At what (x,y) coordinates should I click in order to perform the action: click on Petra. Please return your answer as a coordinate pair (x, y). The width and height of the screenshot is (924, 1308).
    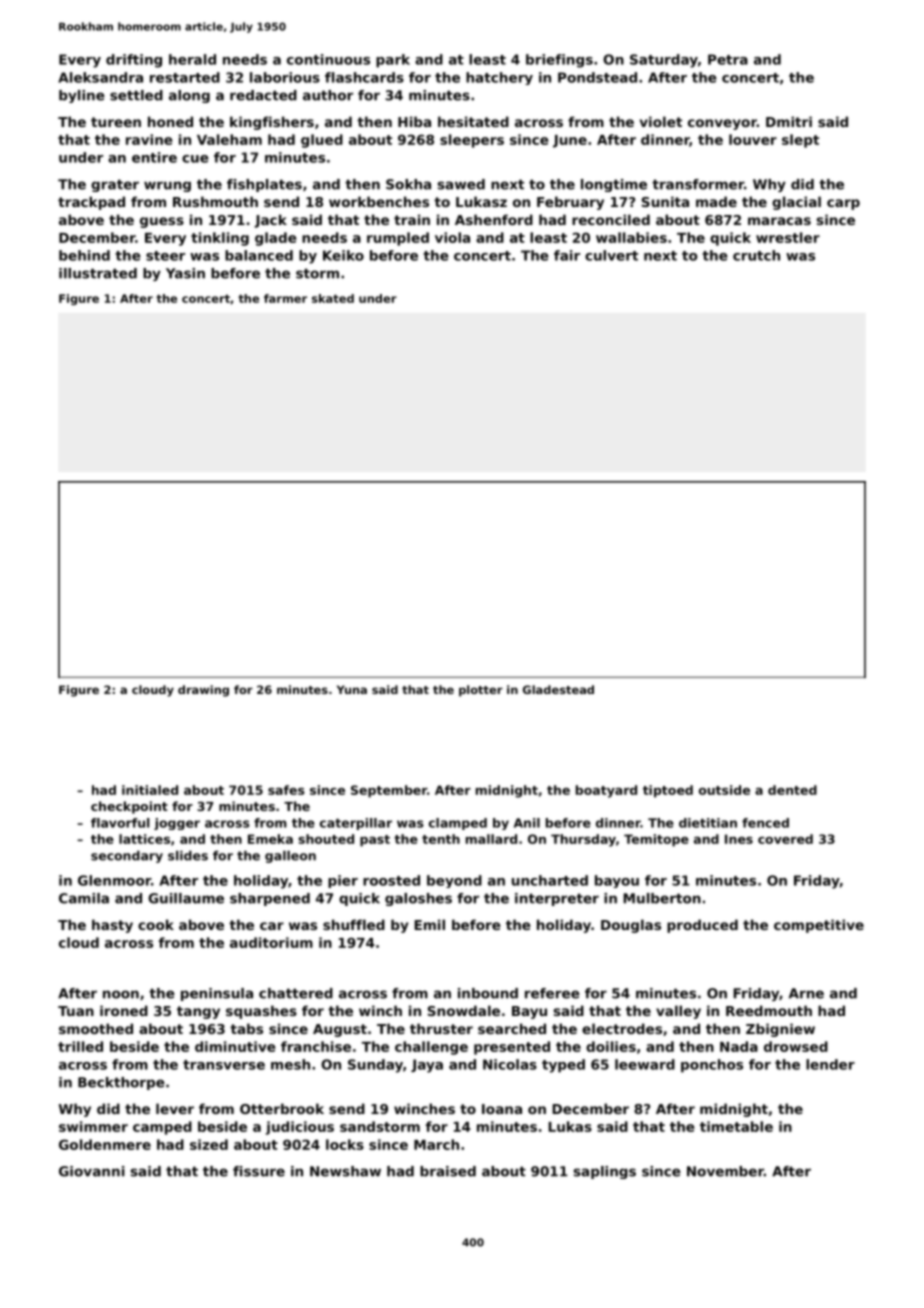
    Looking at the image, I should click on (728, 59).
